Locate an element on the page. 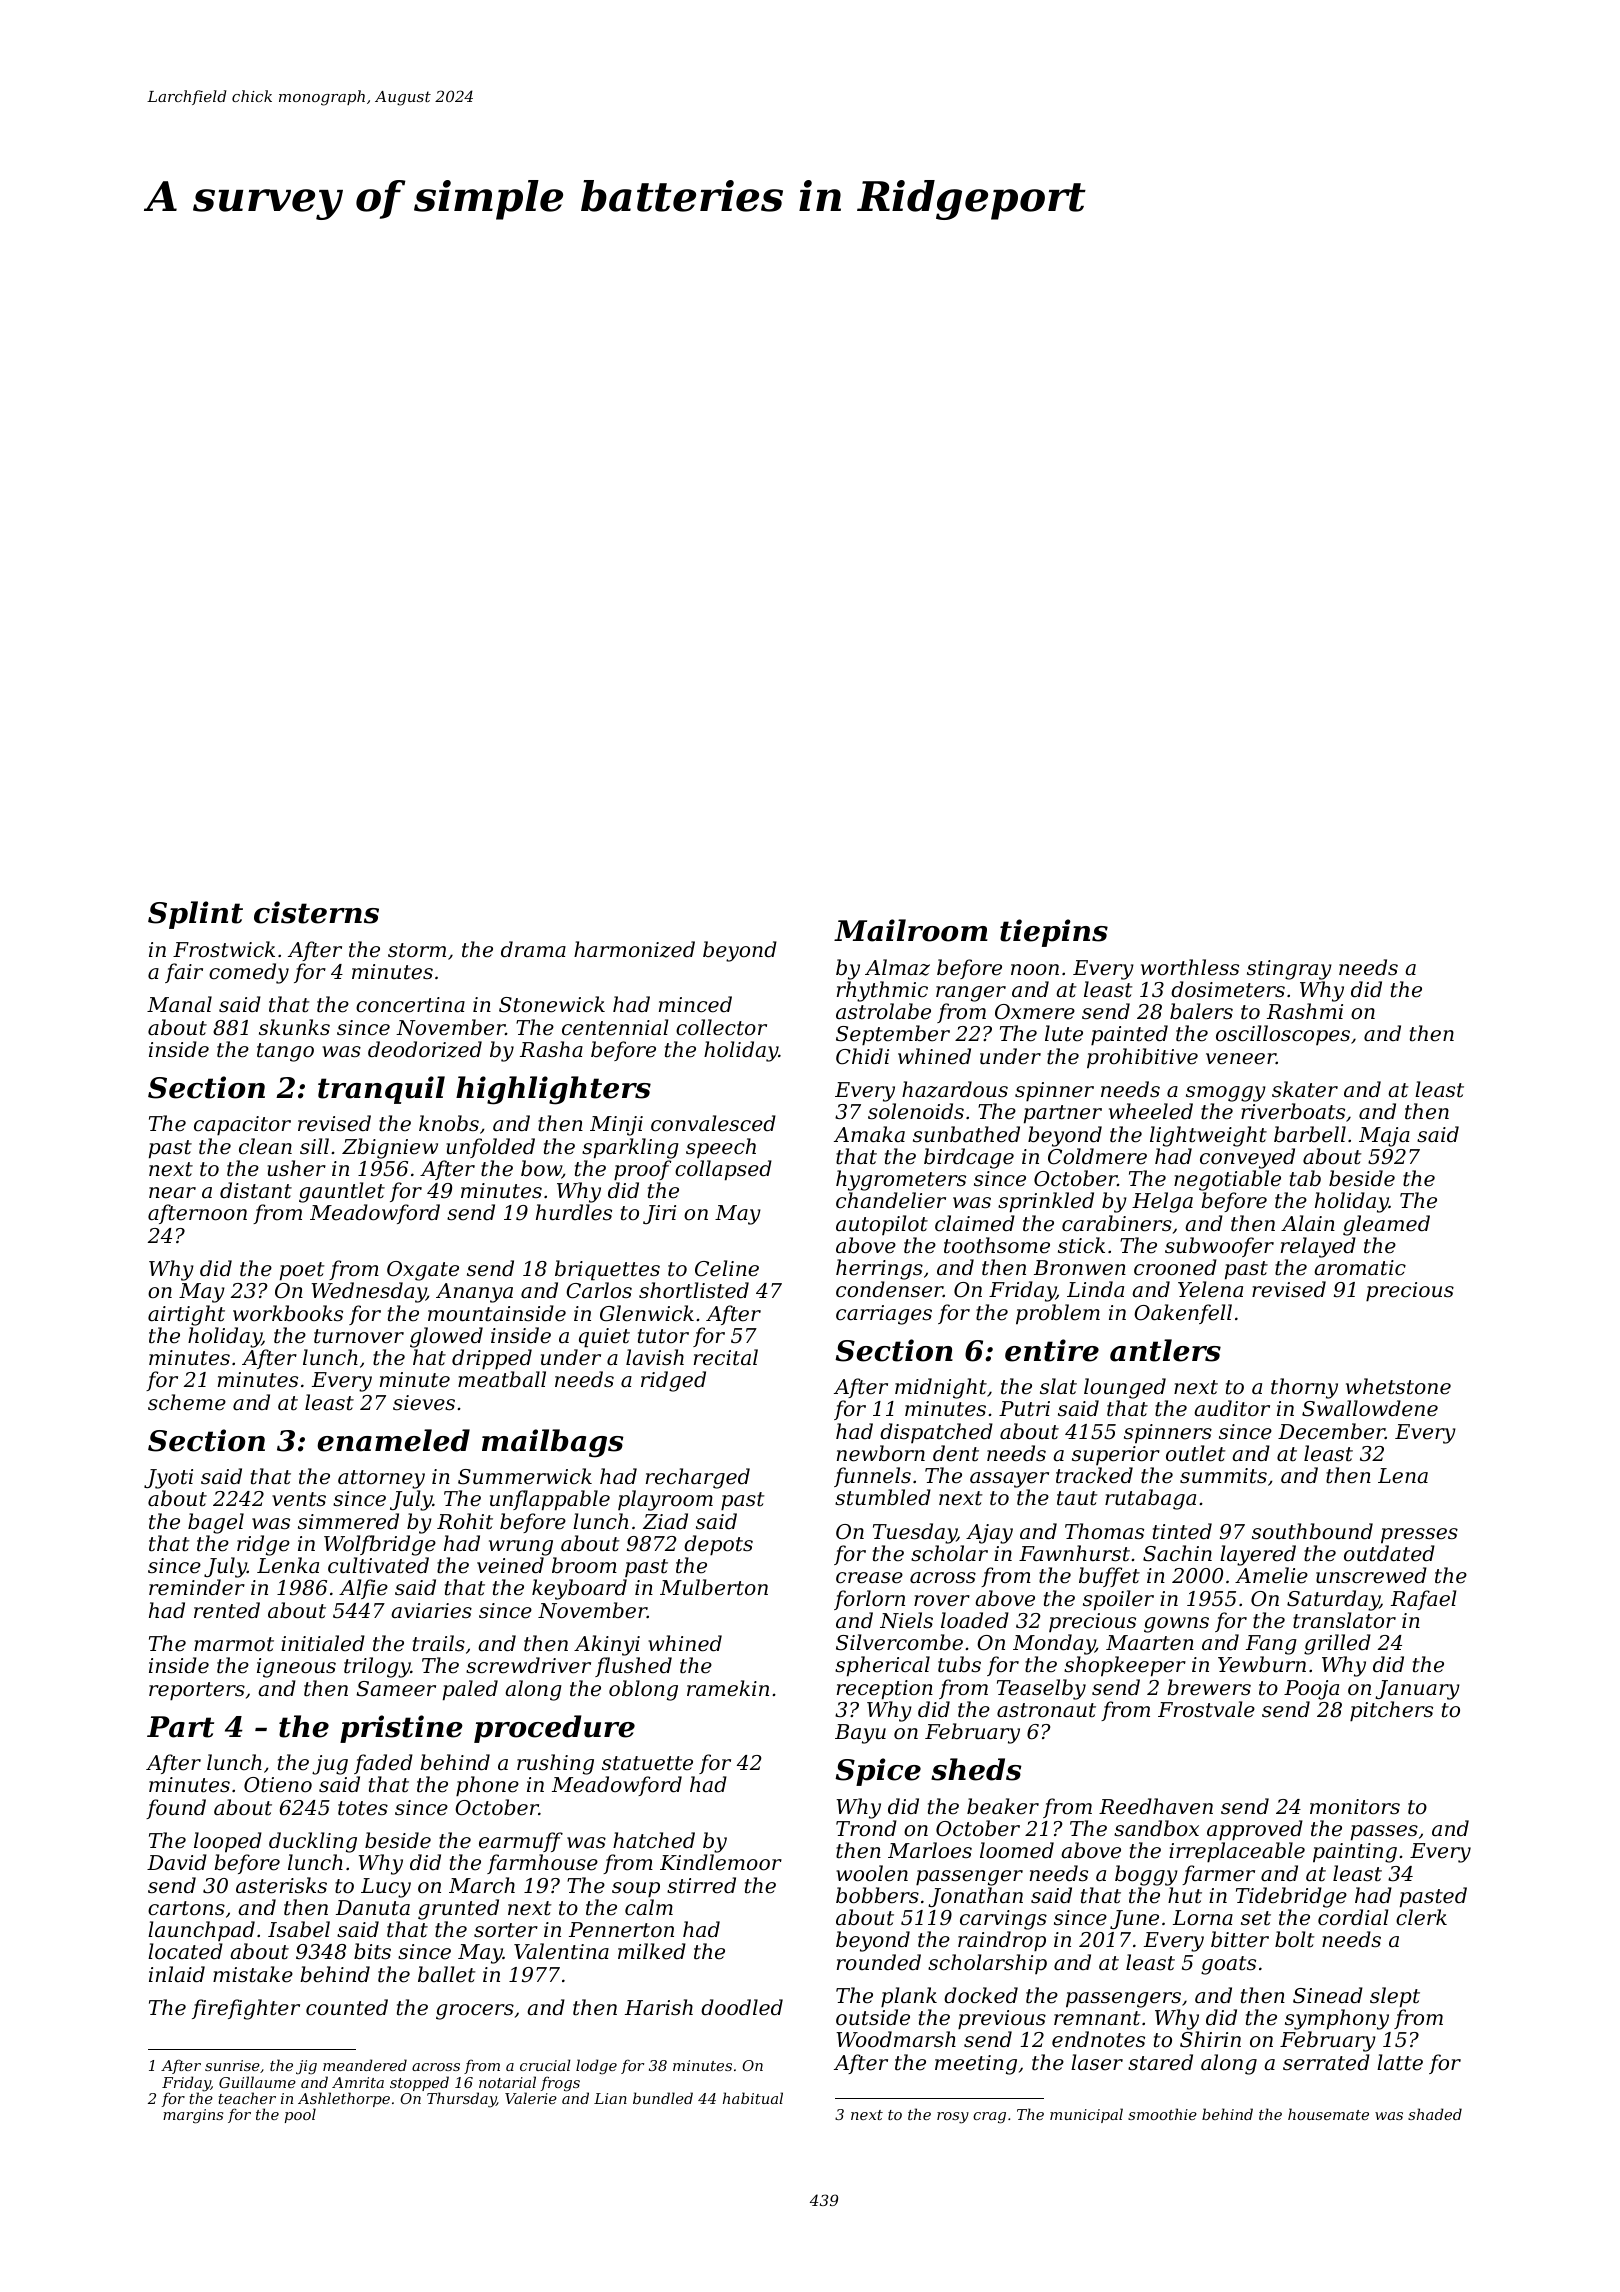 The height and width of the image is (2292, 1620). recharged is located at coordinates (698, 1478).
